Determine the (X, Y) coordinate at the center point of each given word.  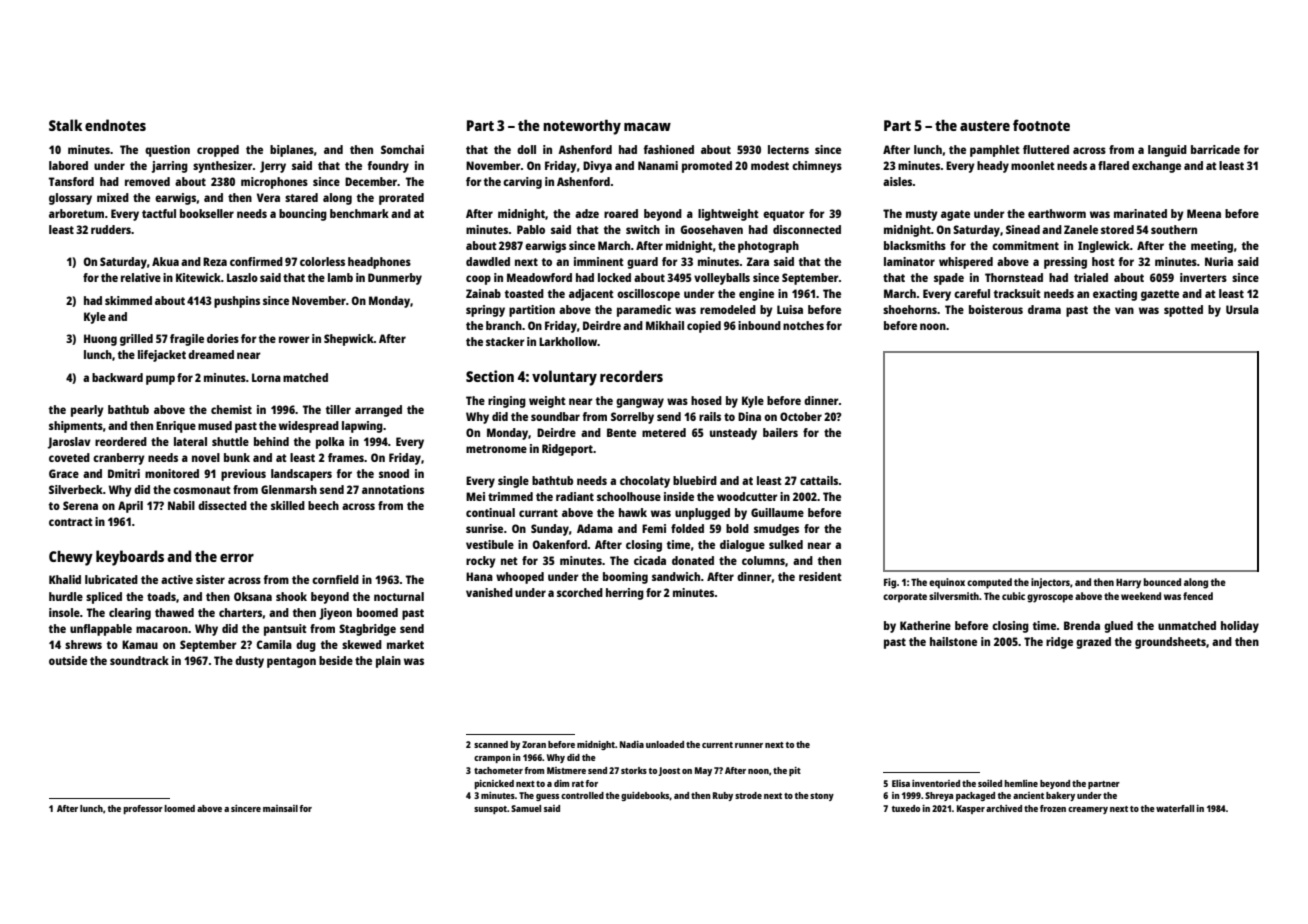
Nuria (1219, 261)
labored (68, 165)
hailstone (953, 641)
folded (687, 528)
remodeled (728, 309)
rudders (111, 229)
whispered (966, 263)
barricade (1215, 149)
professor (143, 809)
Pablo (531, 229)
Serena (80, 505)
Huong (100, 340)
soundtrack (139, 660)
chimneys (817, 167)
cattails (819, 480)
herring (625, 594)
